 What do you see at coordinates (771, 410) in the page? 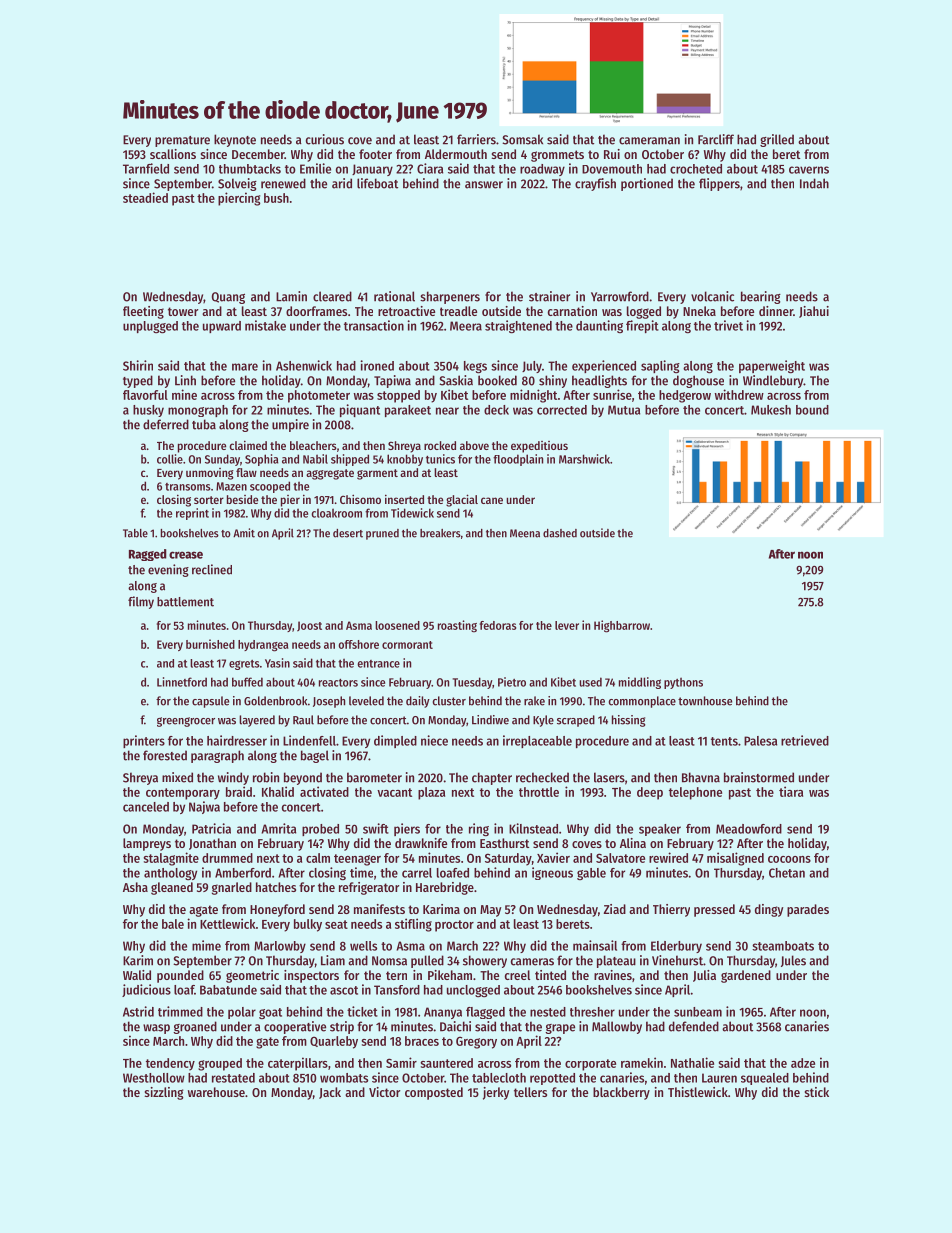
I see `Mukesh` at bounding box center [771, 410].
